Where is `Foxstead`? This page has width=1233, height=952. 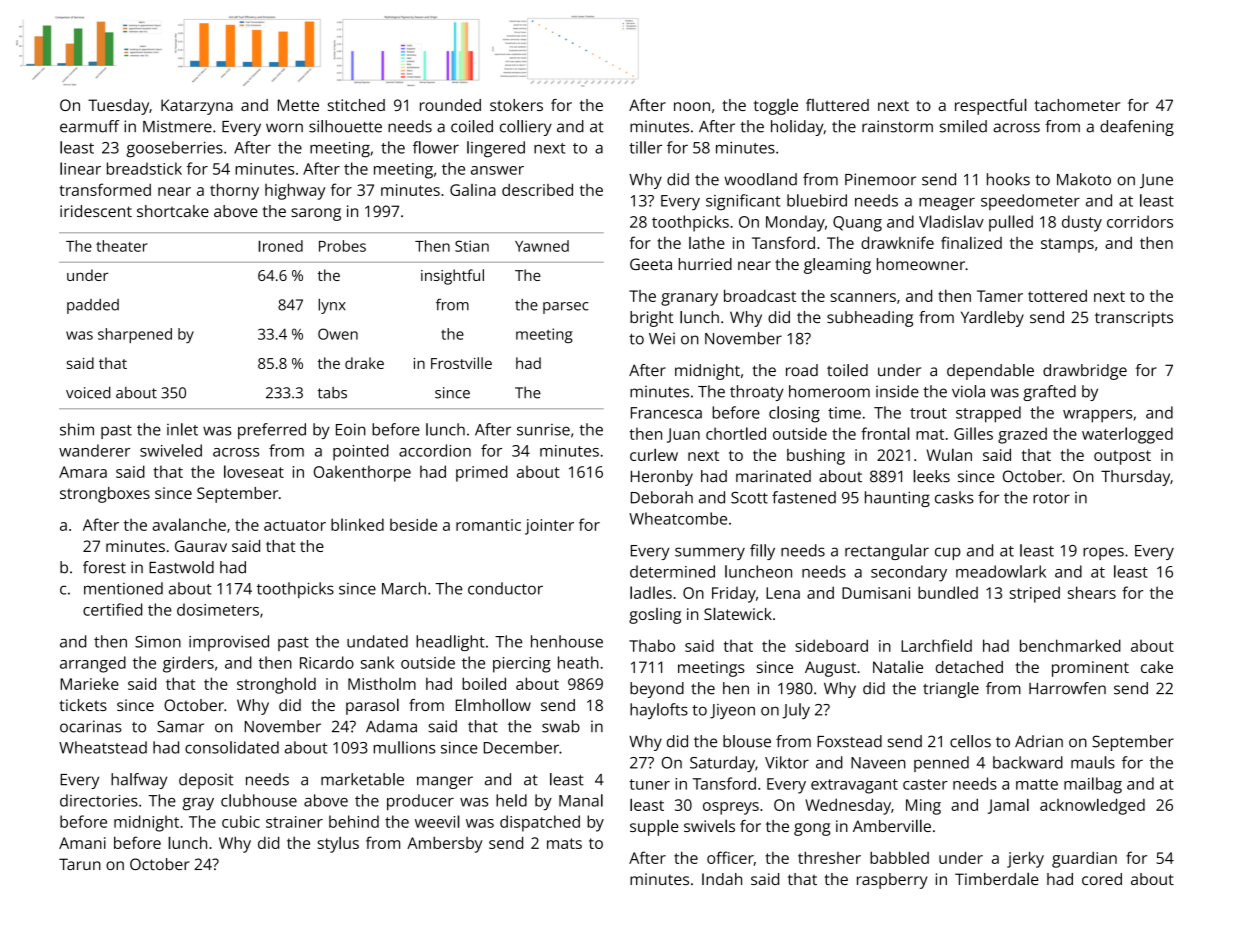 Foxstead is located at coordinates (849, 741).
